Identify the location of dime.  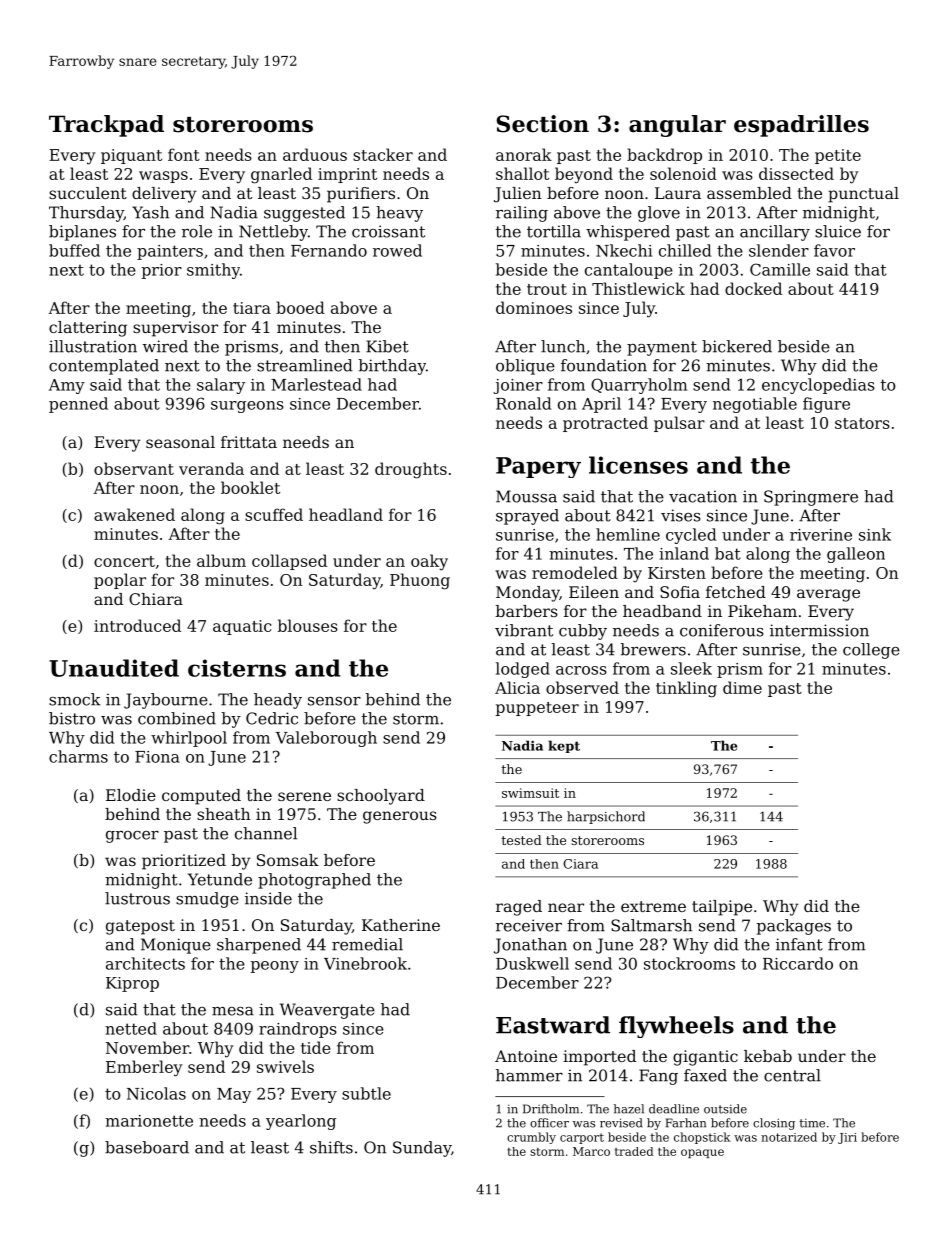
(742, 687).
